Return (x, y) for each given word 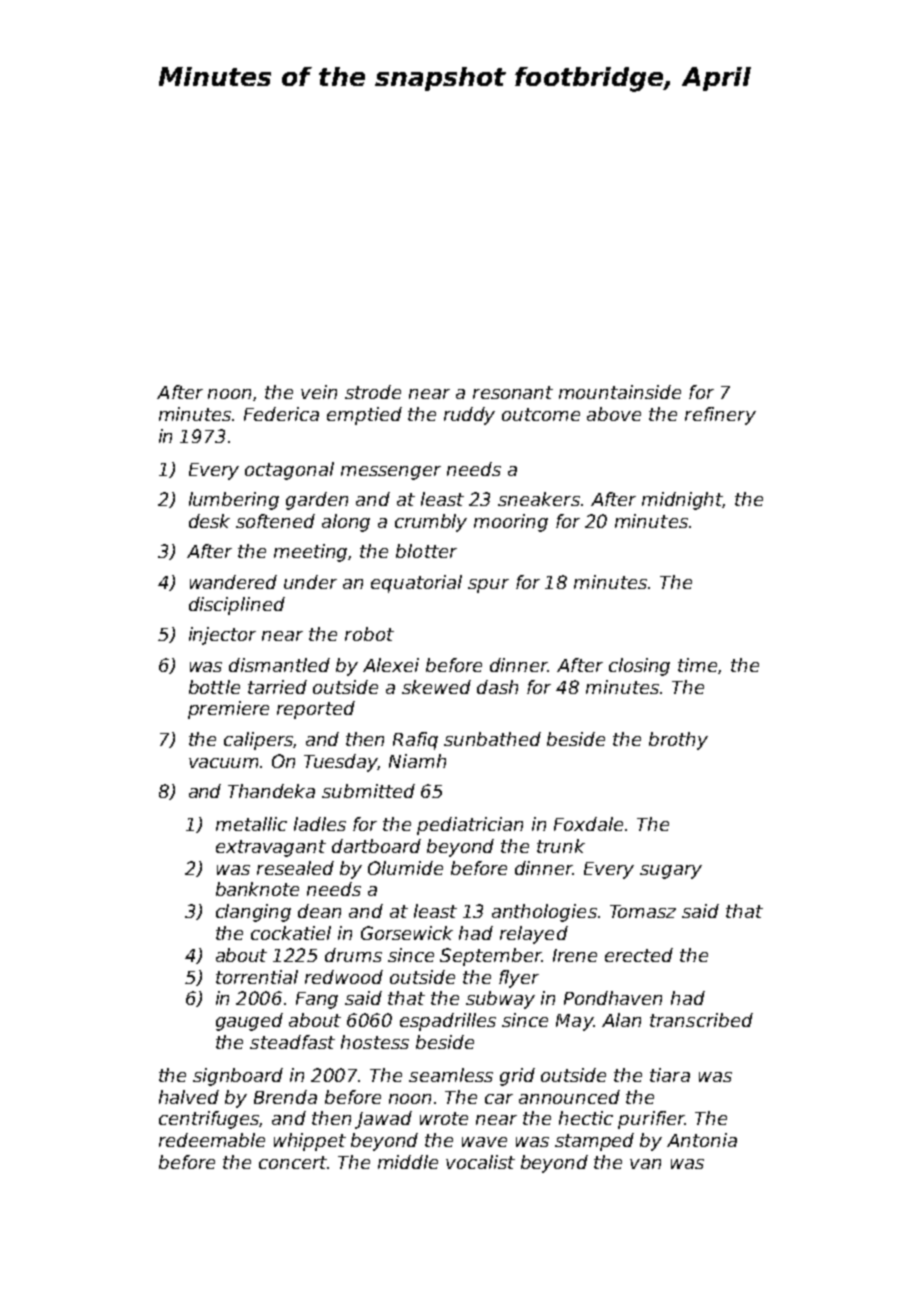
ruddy (469, 416)
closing (639, 667)
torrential (257, 977)
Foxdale (588, 824)
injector (222, 636)
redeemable (212, 1140)
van (645, 1164)
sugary (671, 872)
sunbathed (492, 739)
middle (408, 1162)
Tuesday (341, 763)
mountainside (620, 392)
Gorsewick (407, 933)
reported (316, 710)
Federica (281, 414)
